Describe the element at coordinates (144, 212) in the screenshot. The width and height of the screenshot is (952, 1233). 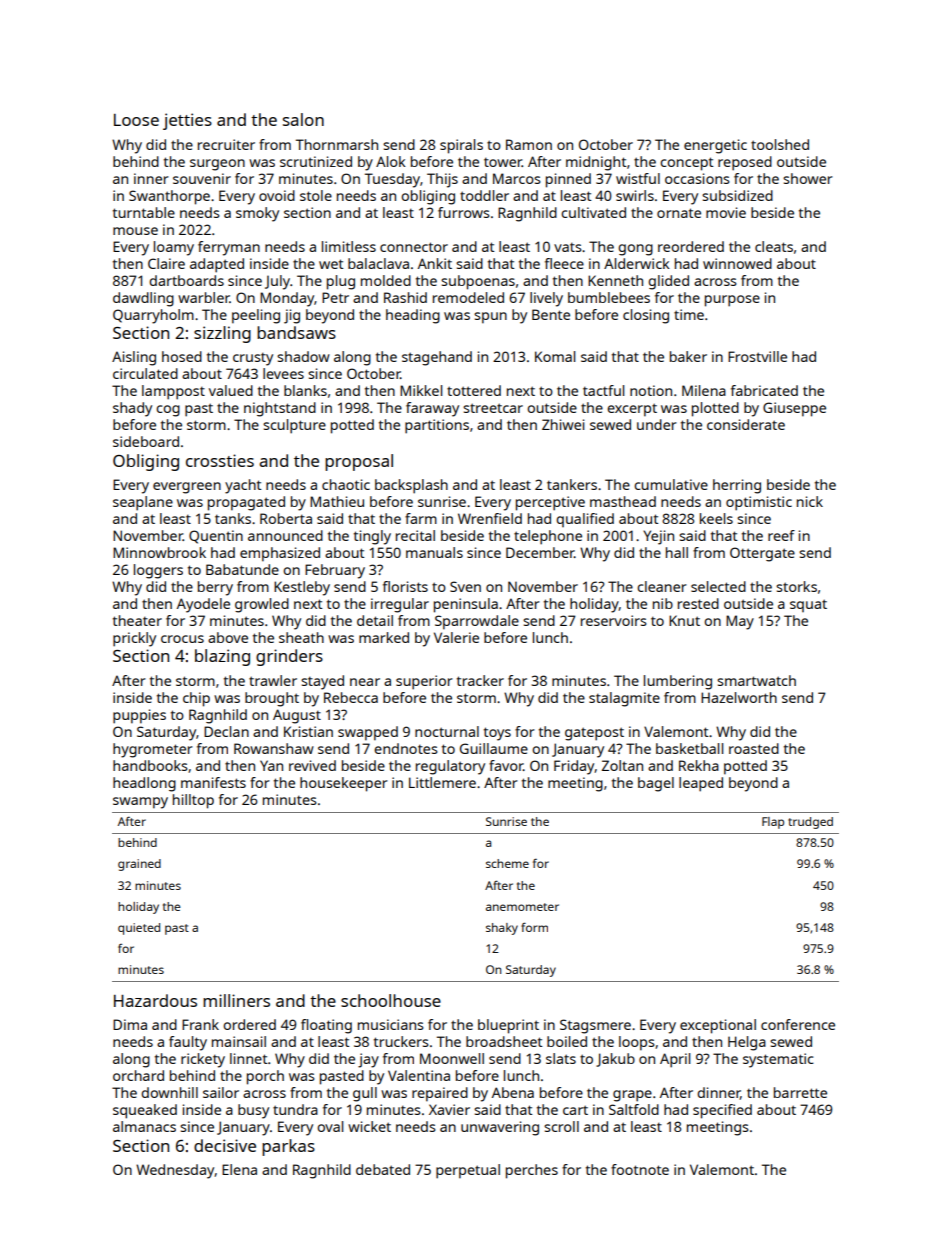
I see `turntable` at that location.
